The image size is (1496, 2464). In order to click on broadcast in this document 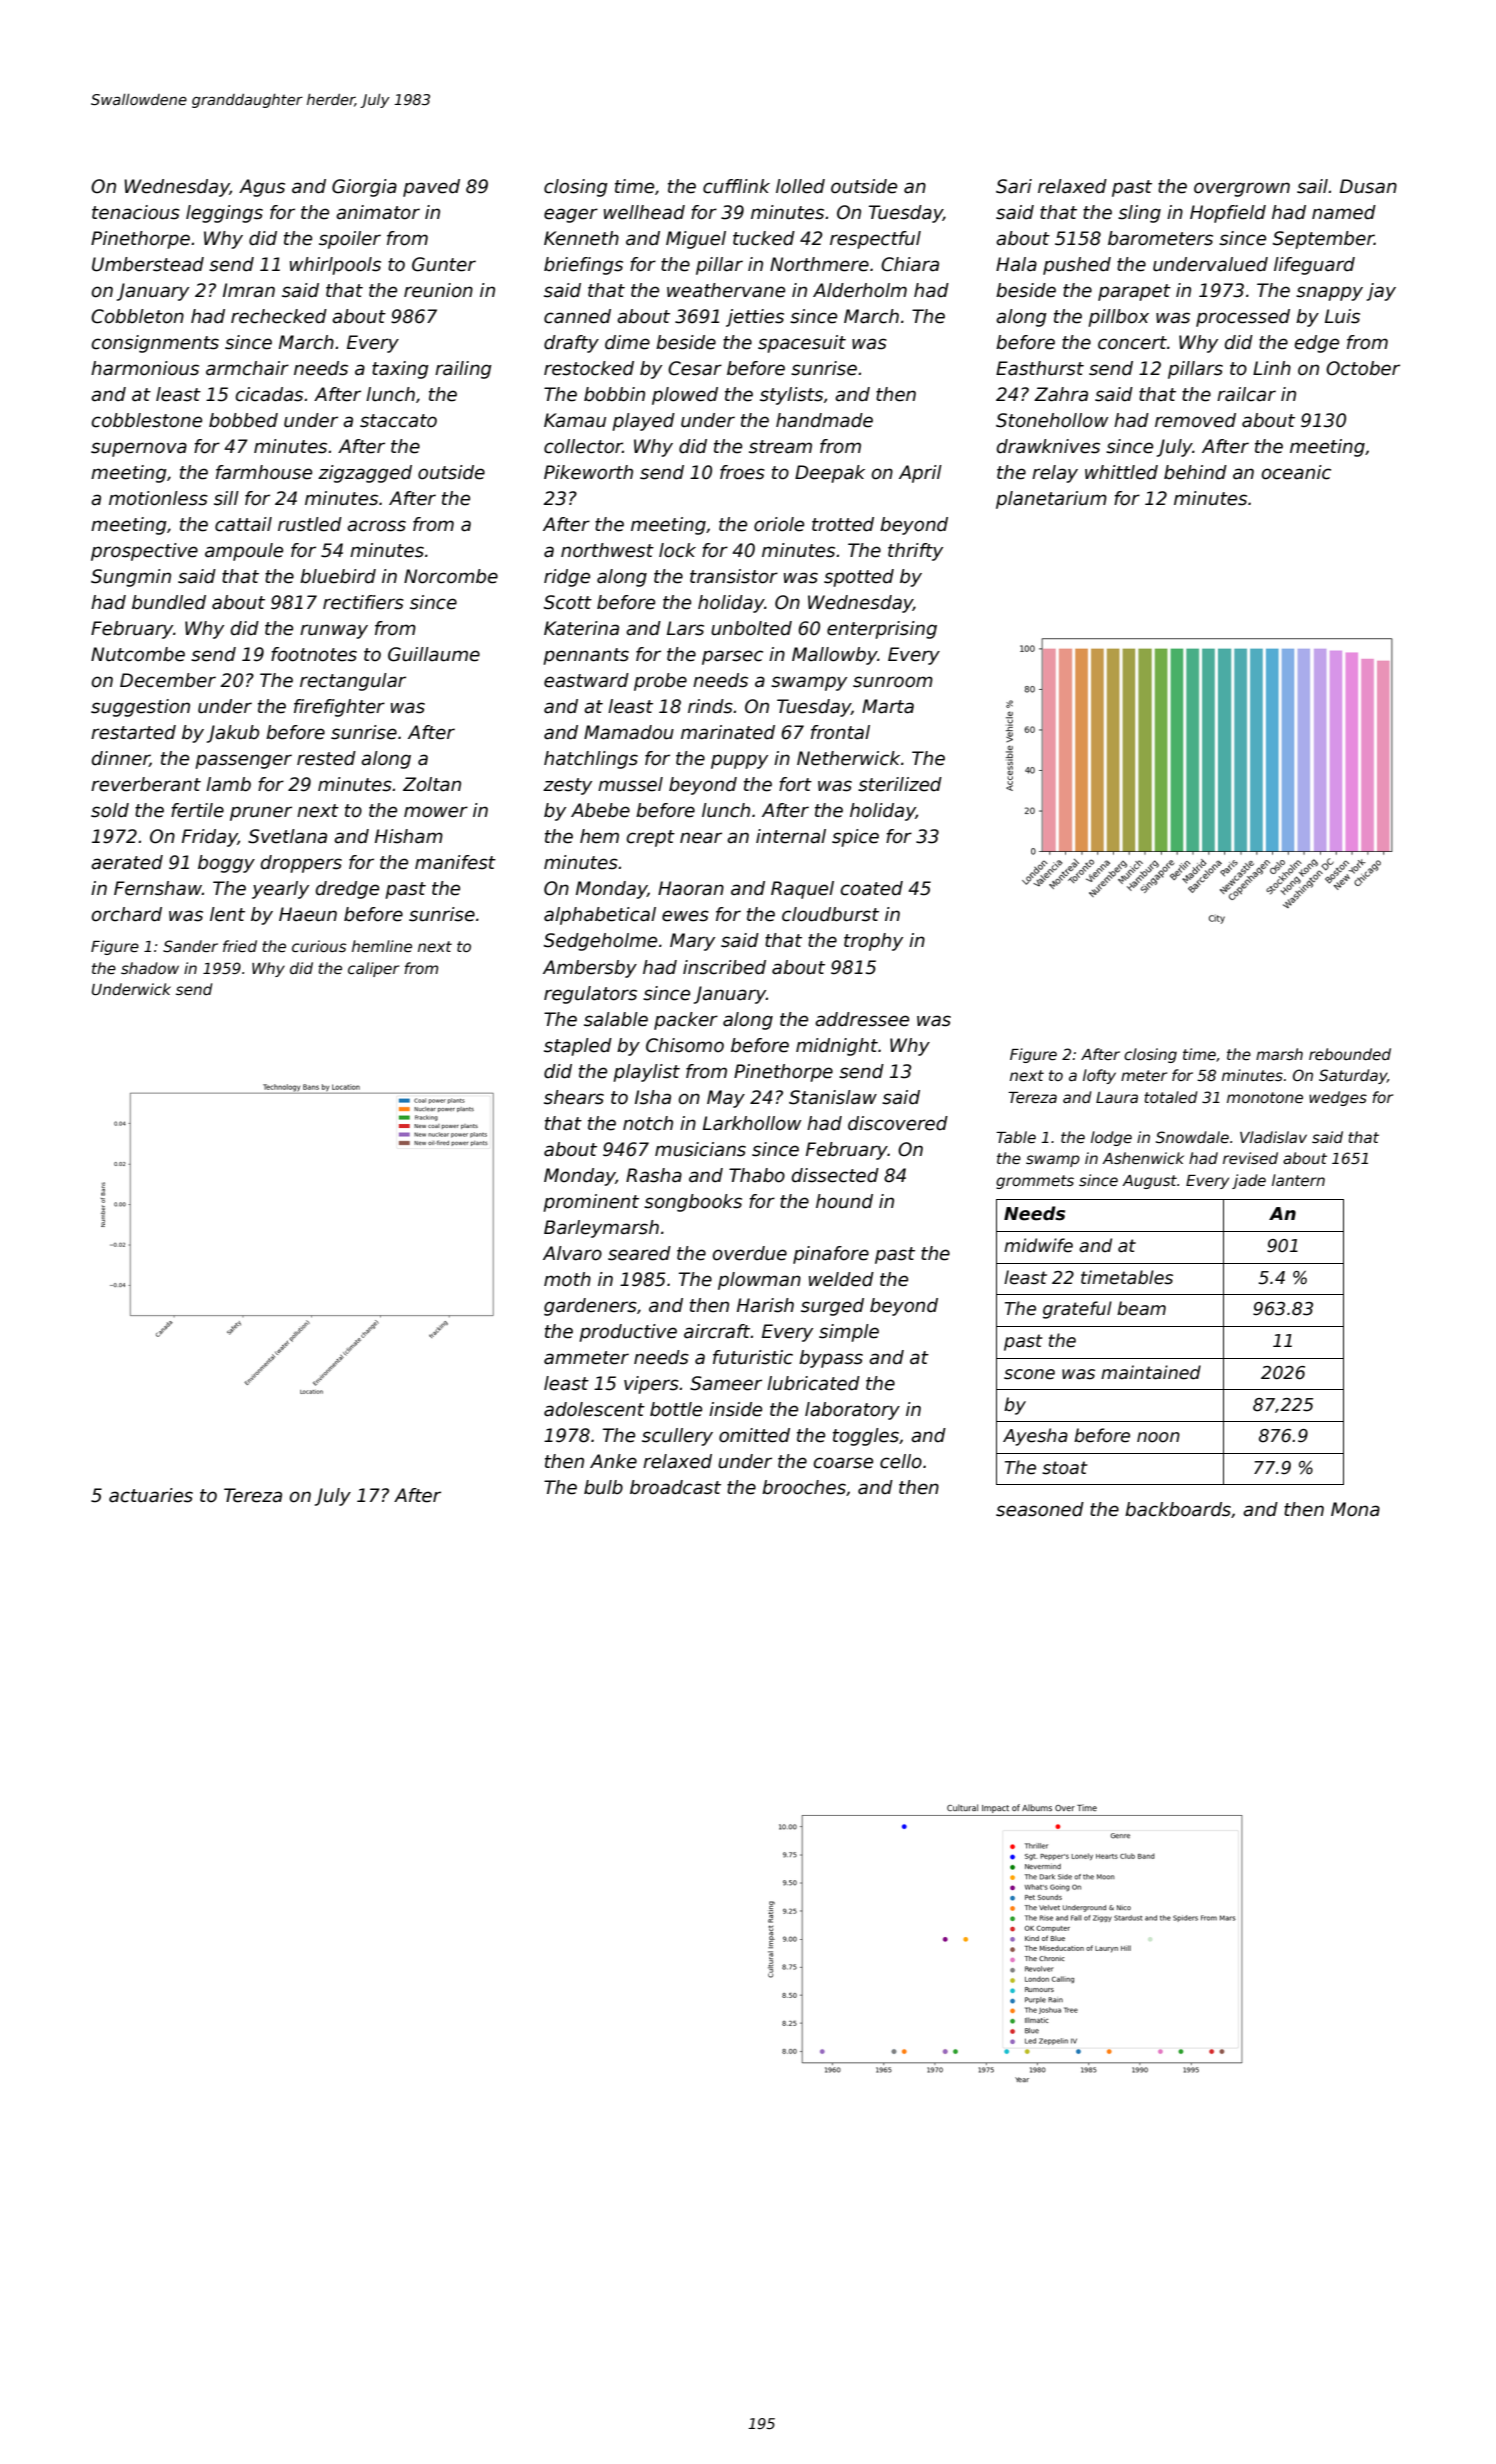, I will do `click(675, 1487)`.
